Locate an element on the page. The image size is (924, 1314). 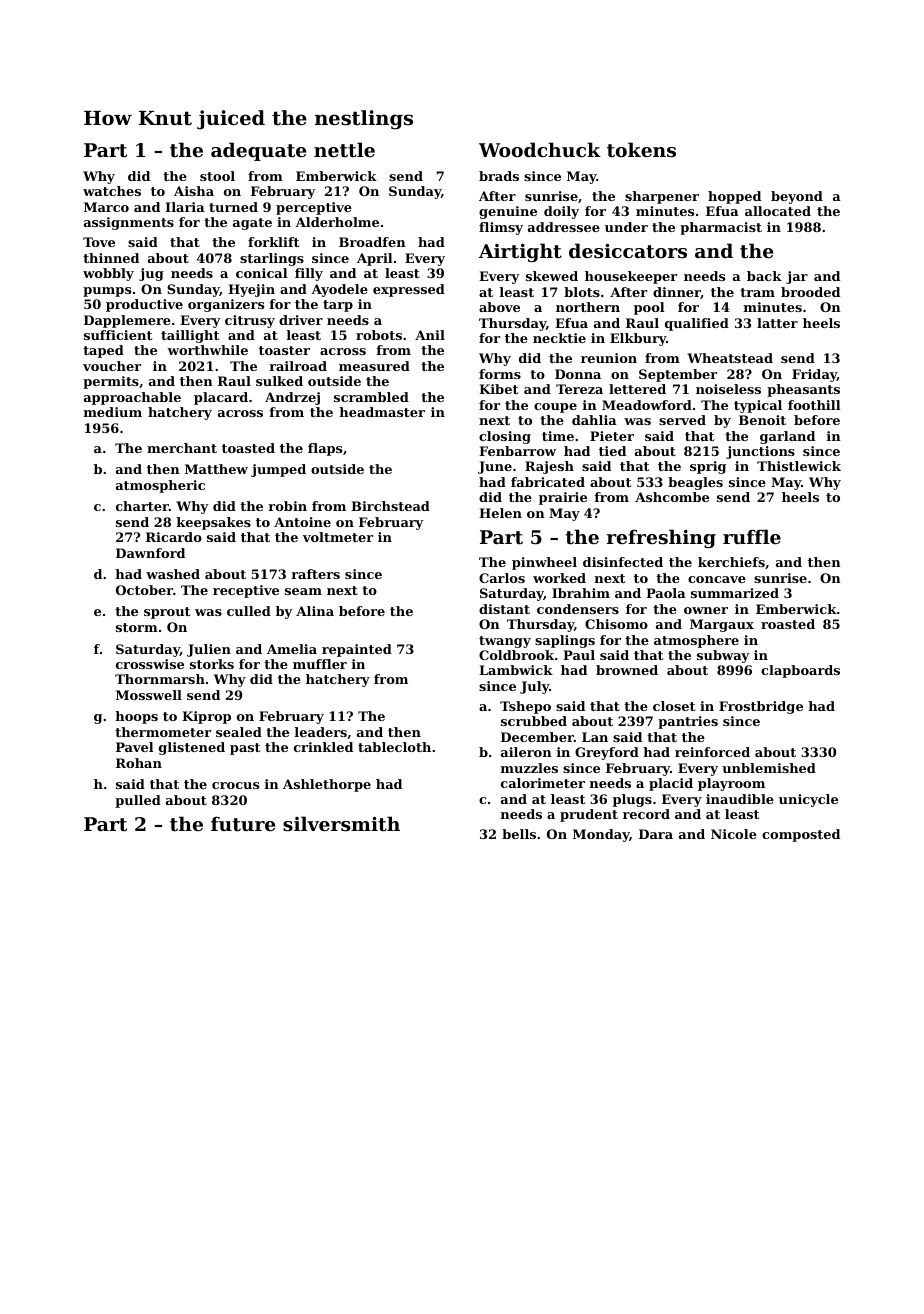
inaudible is located at coordinates (740, 799).
